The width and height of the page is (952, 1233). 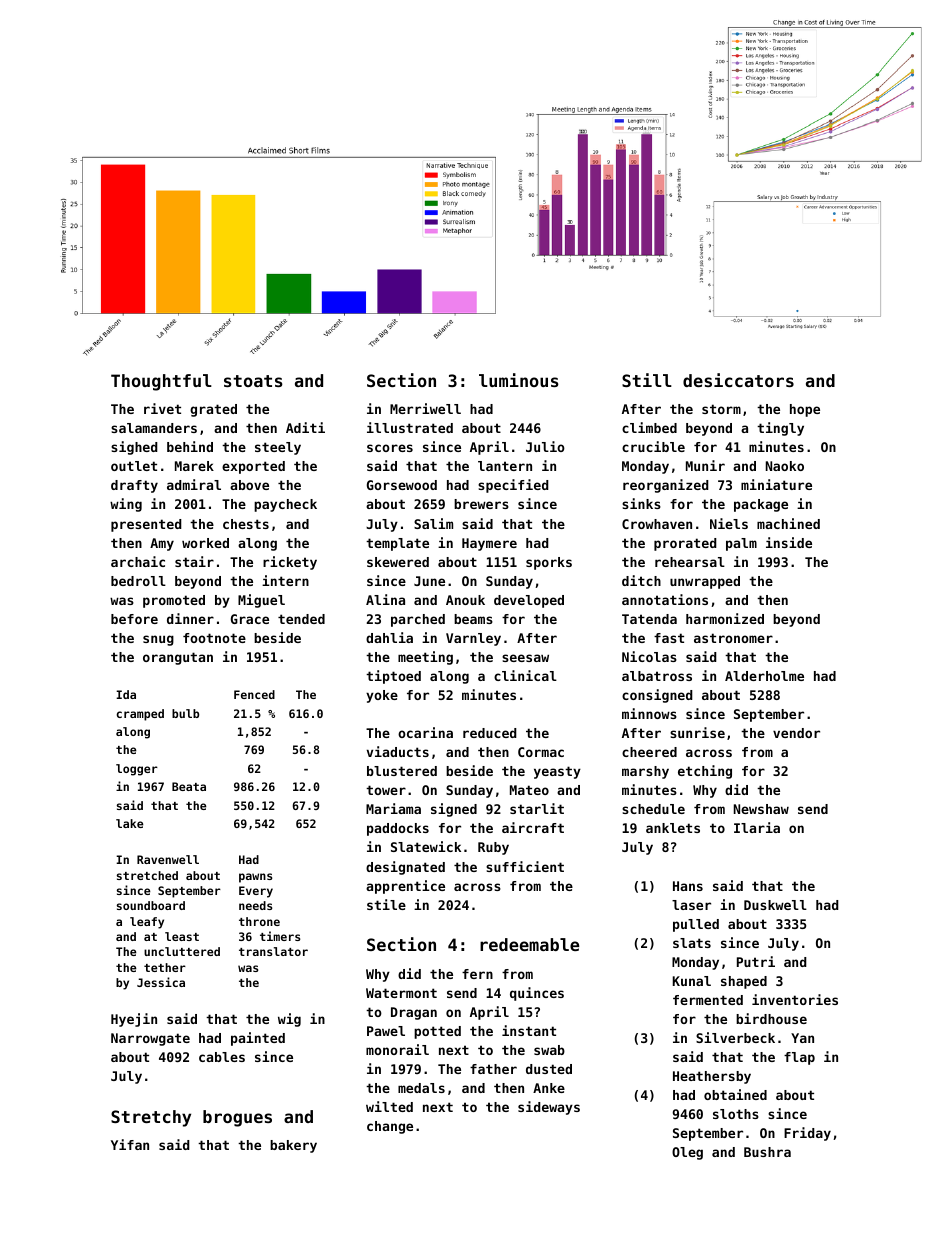 I want to click on luminous, so click(x=519, y=380).
